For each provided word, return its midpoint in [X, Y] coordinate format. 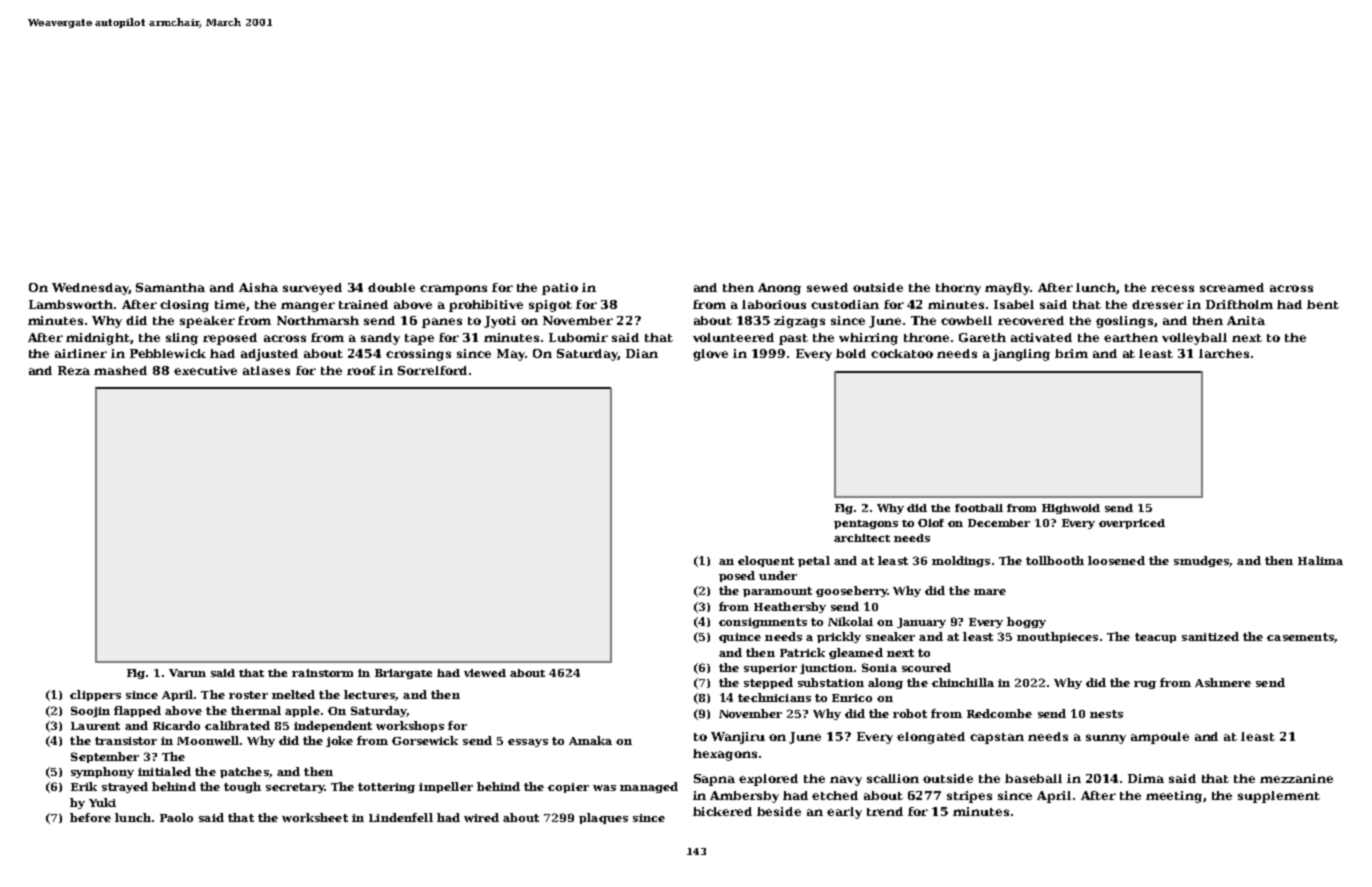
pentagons [866, 524]
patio [560, 289]
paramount [777, 592]
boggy [1026, 622]
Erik [84, 786]
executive [205, 370]
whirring [868, 339]
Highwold [1071, 509]
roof [361, 370]
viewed [485, 673]
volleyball [1194, 339]
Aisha [258, 287]
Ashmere [1223, 682]
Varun [187, 673]
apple [302, 711]
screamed [1232, 287]
